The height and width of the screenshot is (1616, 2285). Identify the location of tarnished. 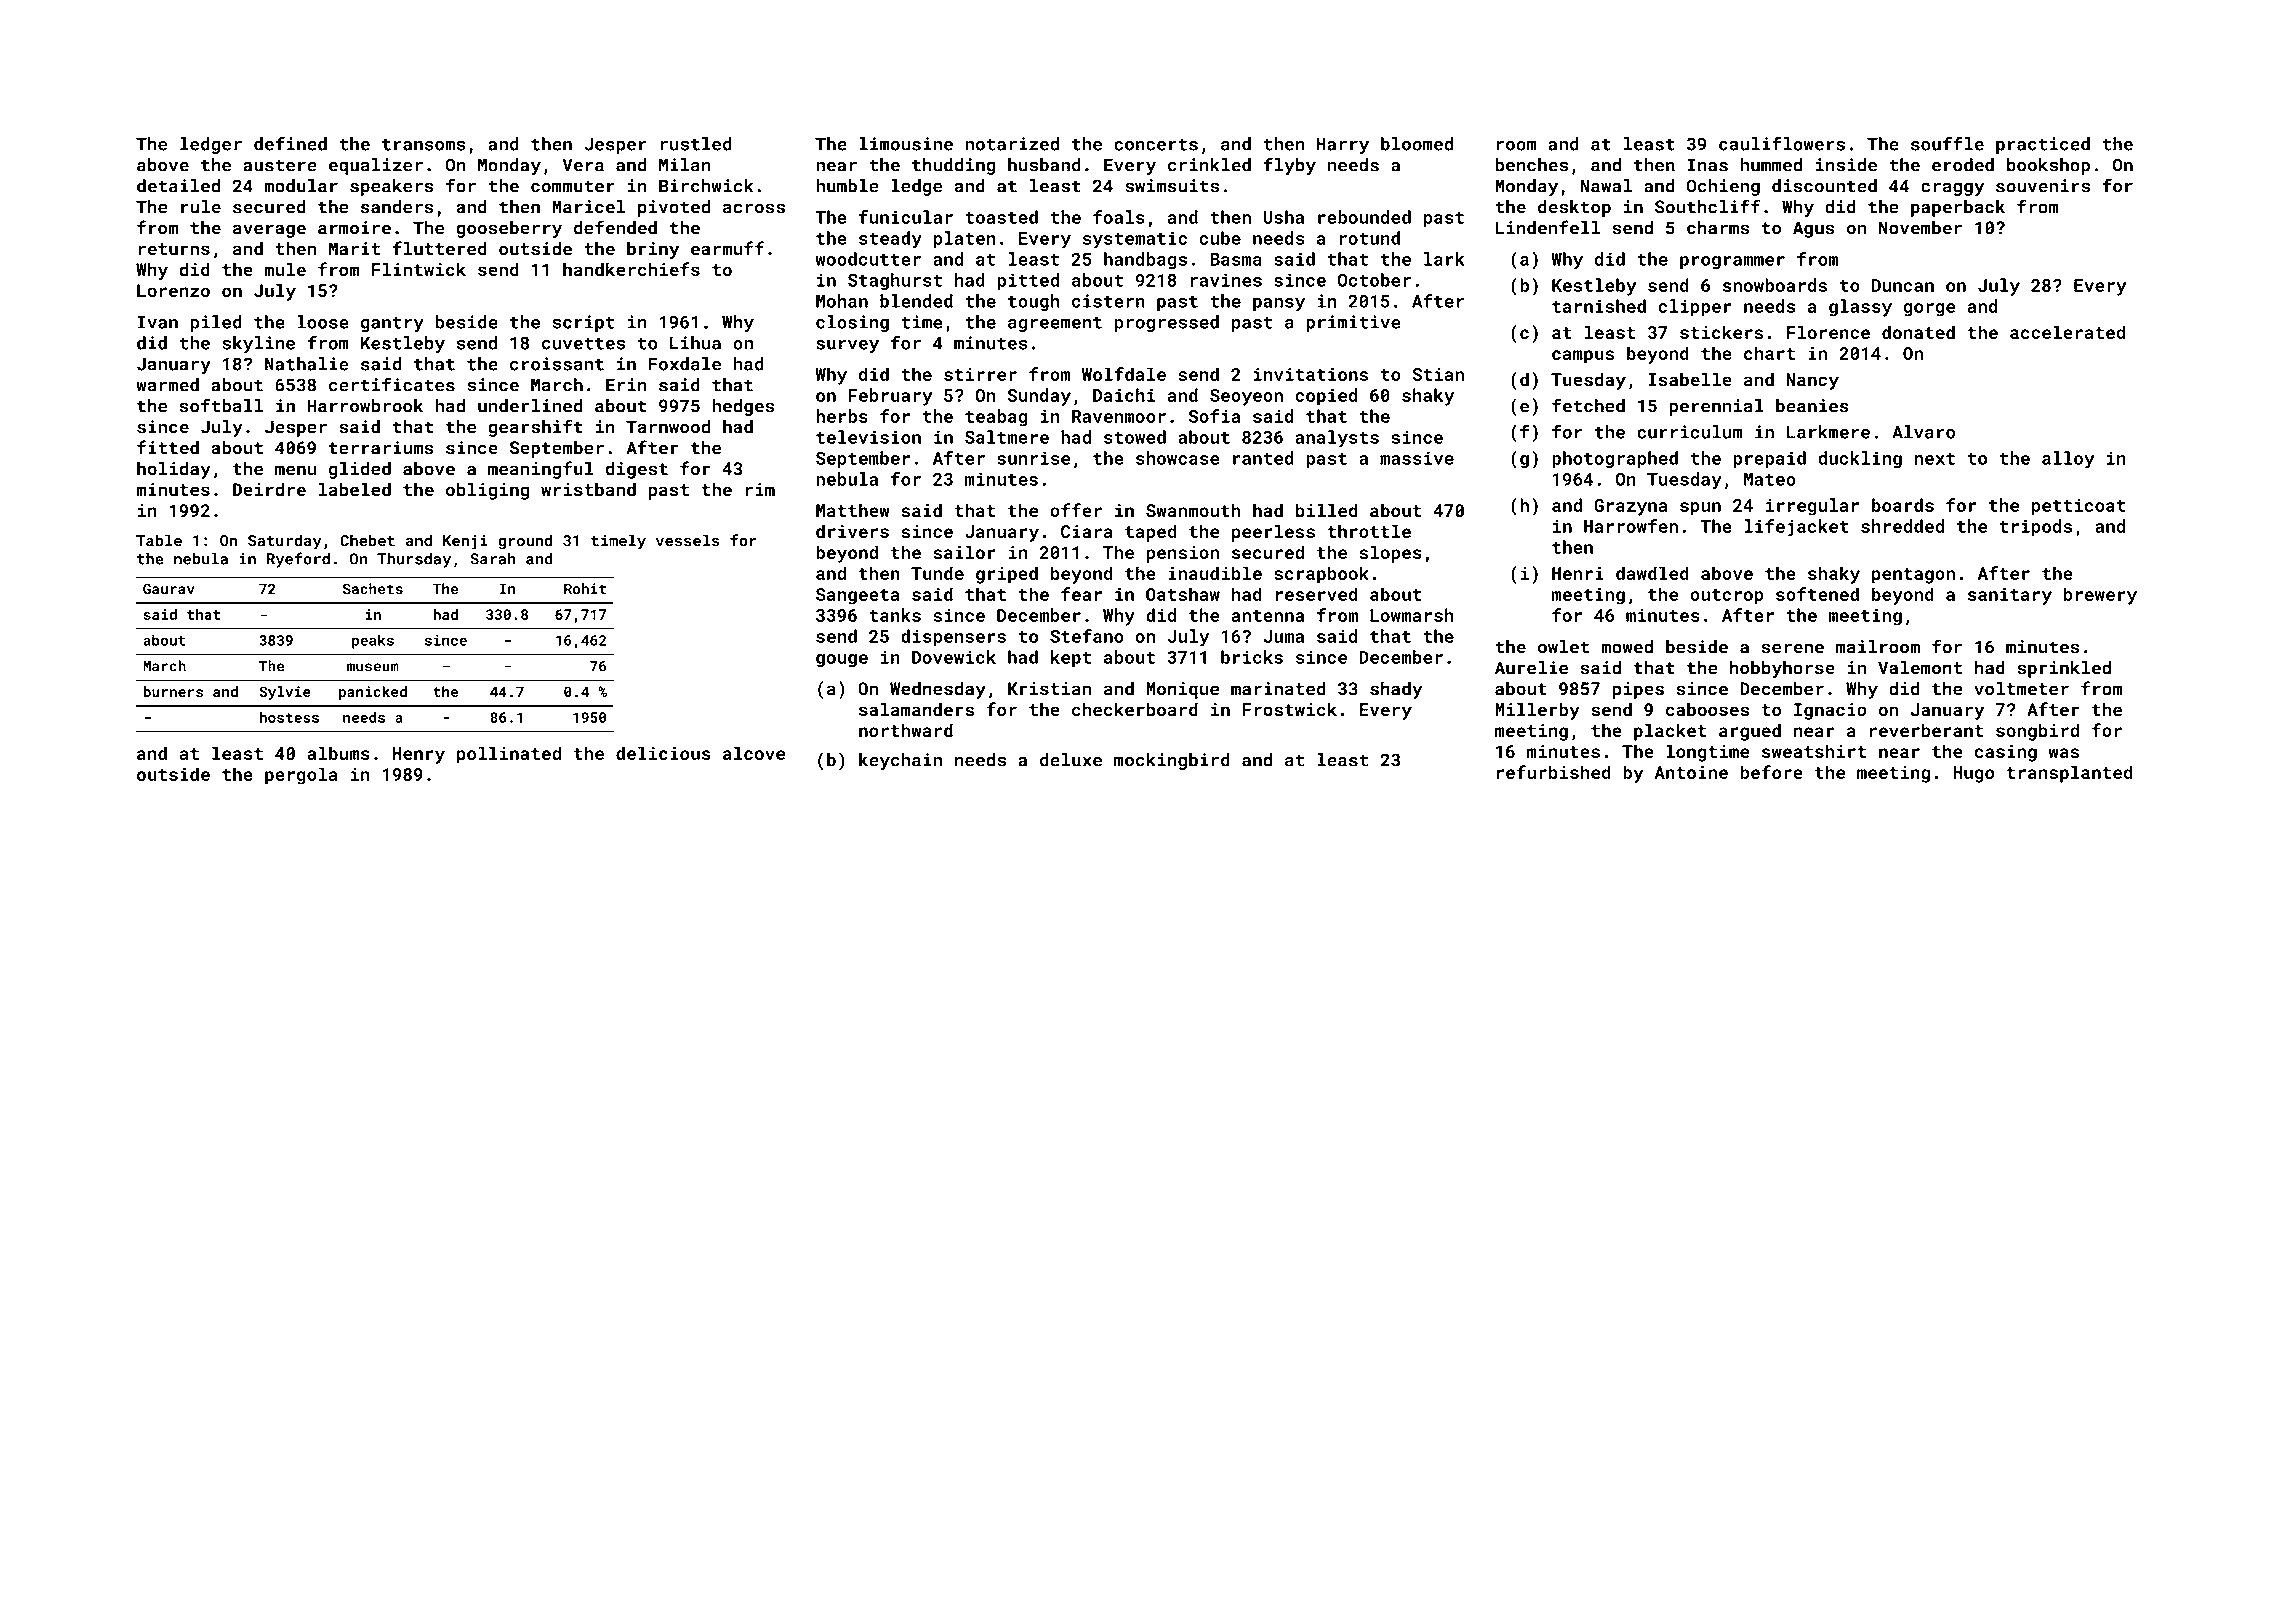
(1599, 306).
